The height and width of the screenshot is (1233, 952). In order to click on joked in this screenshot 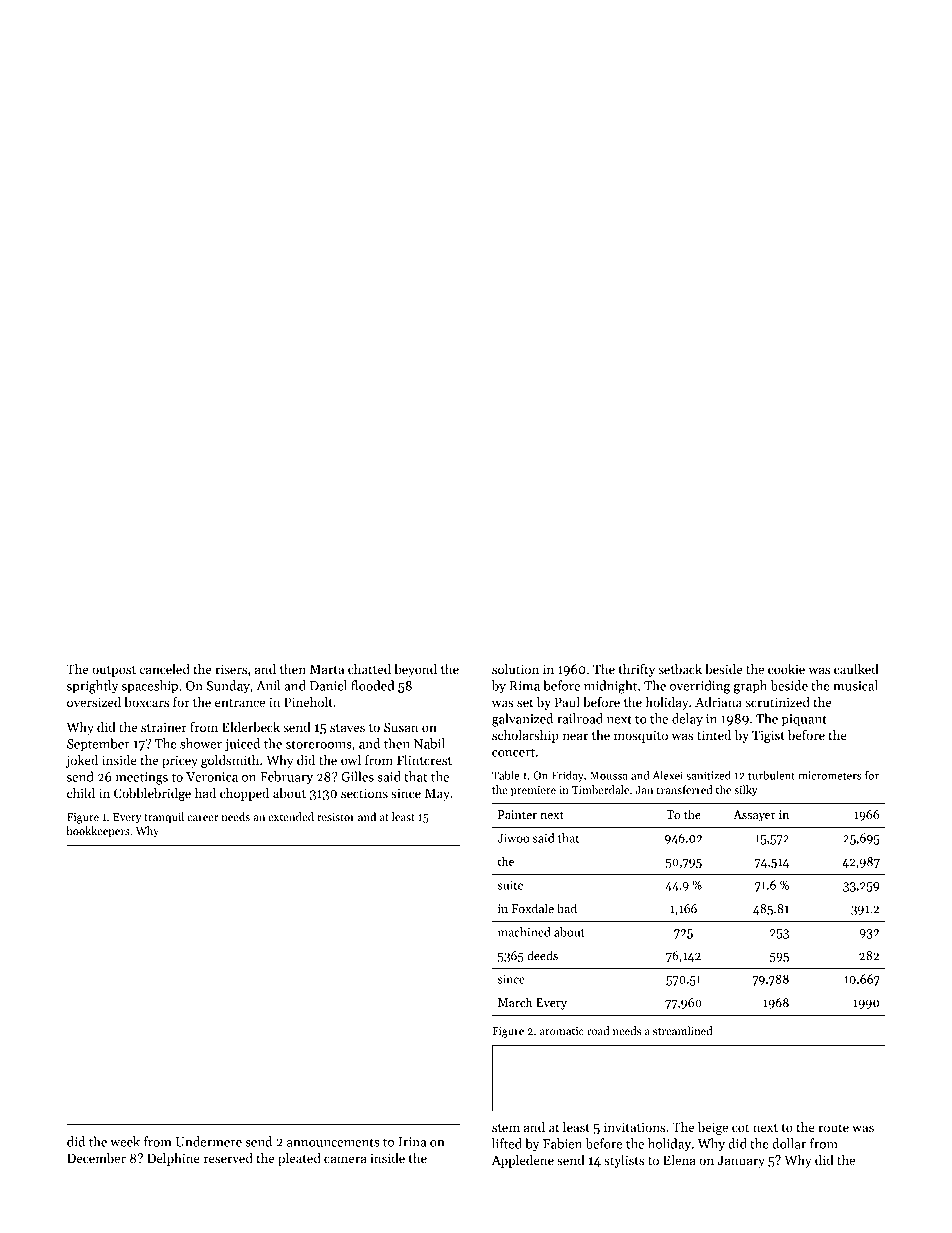, I will do `click(82, 761)`.
